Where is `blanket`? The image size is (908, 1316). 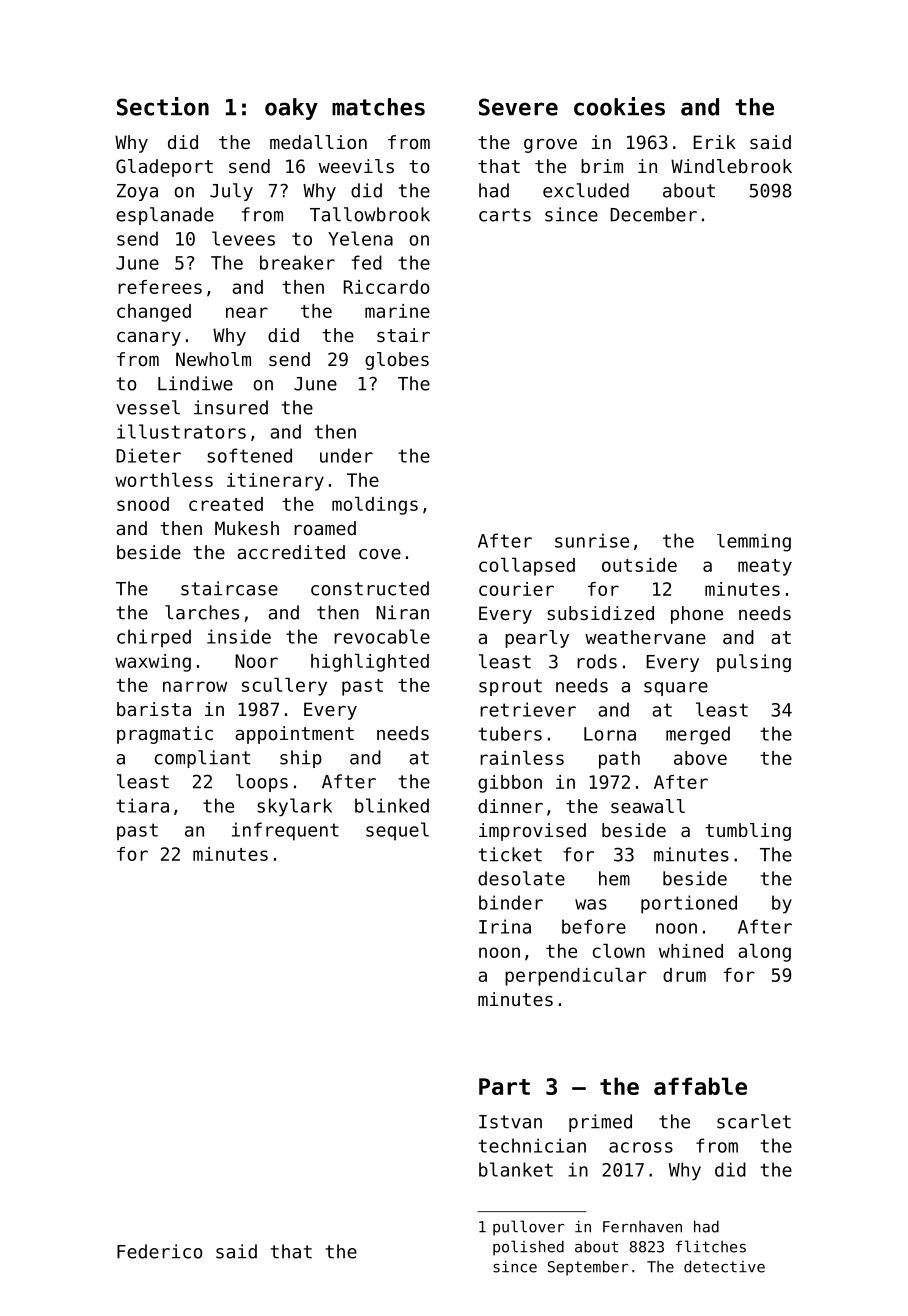 blanket is located at coordinates (516, 1169).
